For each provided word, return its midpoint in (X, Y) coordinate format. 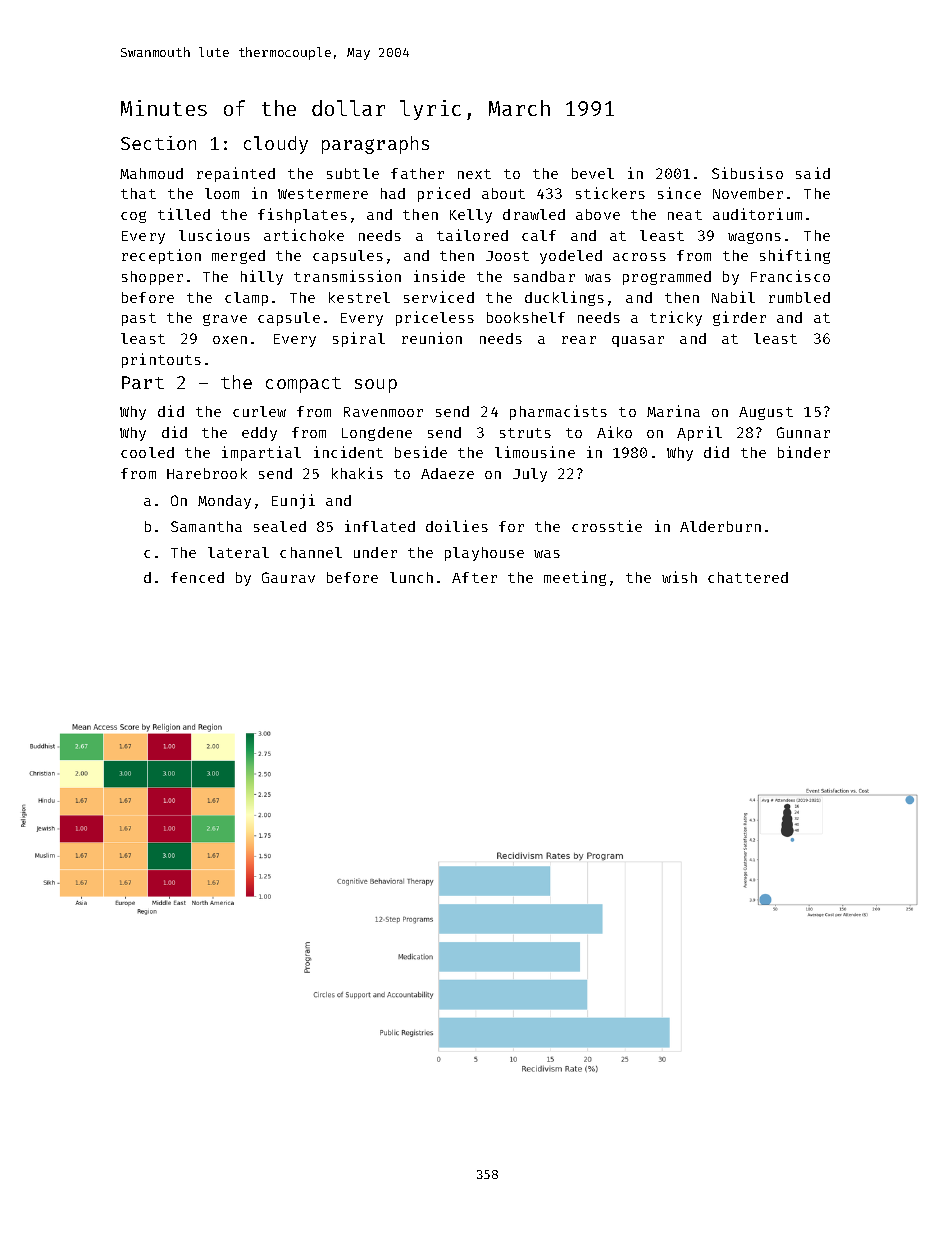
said (813, 173)
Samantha (206, 526)
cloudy (276, 145)
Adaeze (447, 473)
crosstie (607, 526)
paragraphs (375, 145)
